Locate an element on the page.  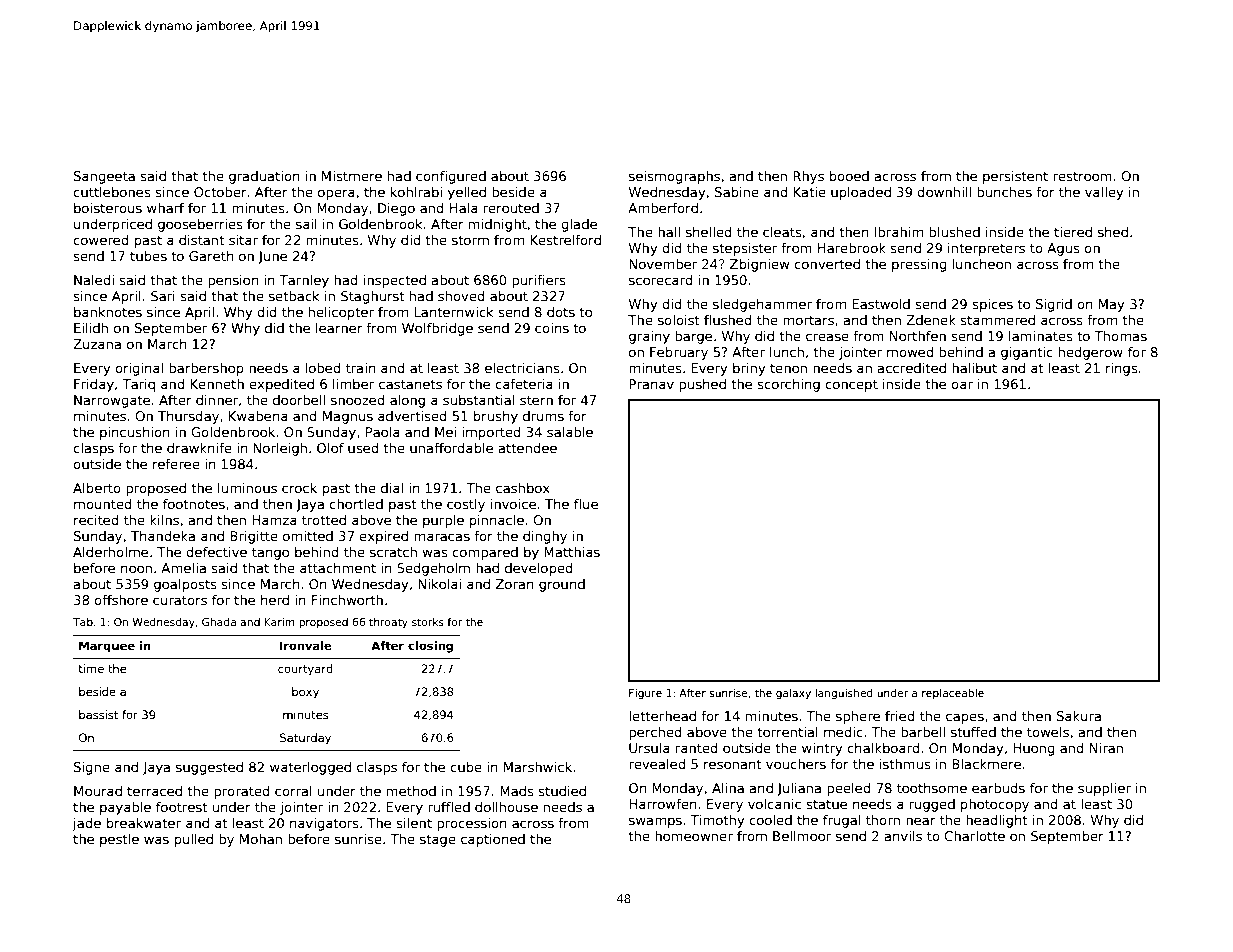
seismographs is located at coordinates (674, 177).
